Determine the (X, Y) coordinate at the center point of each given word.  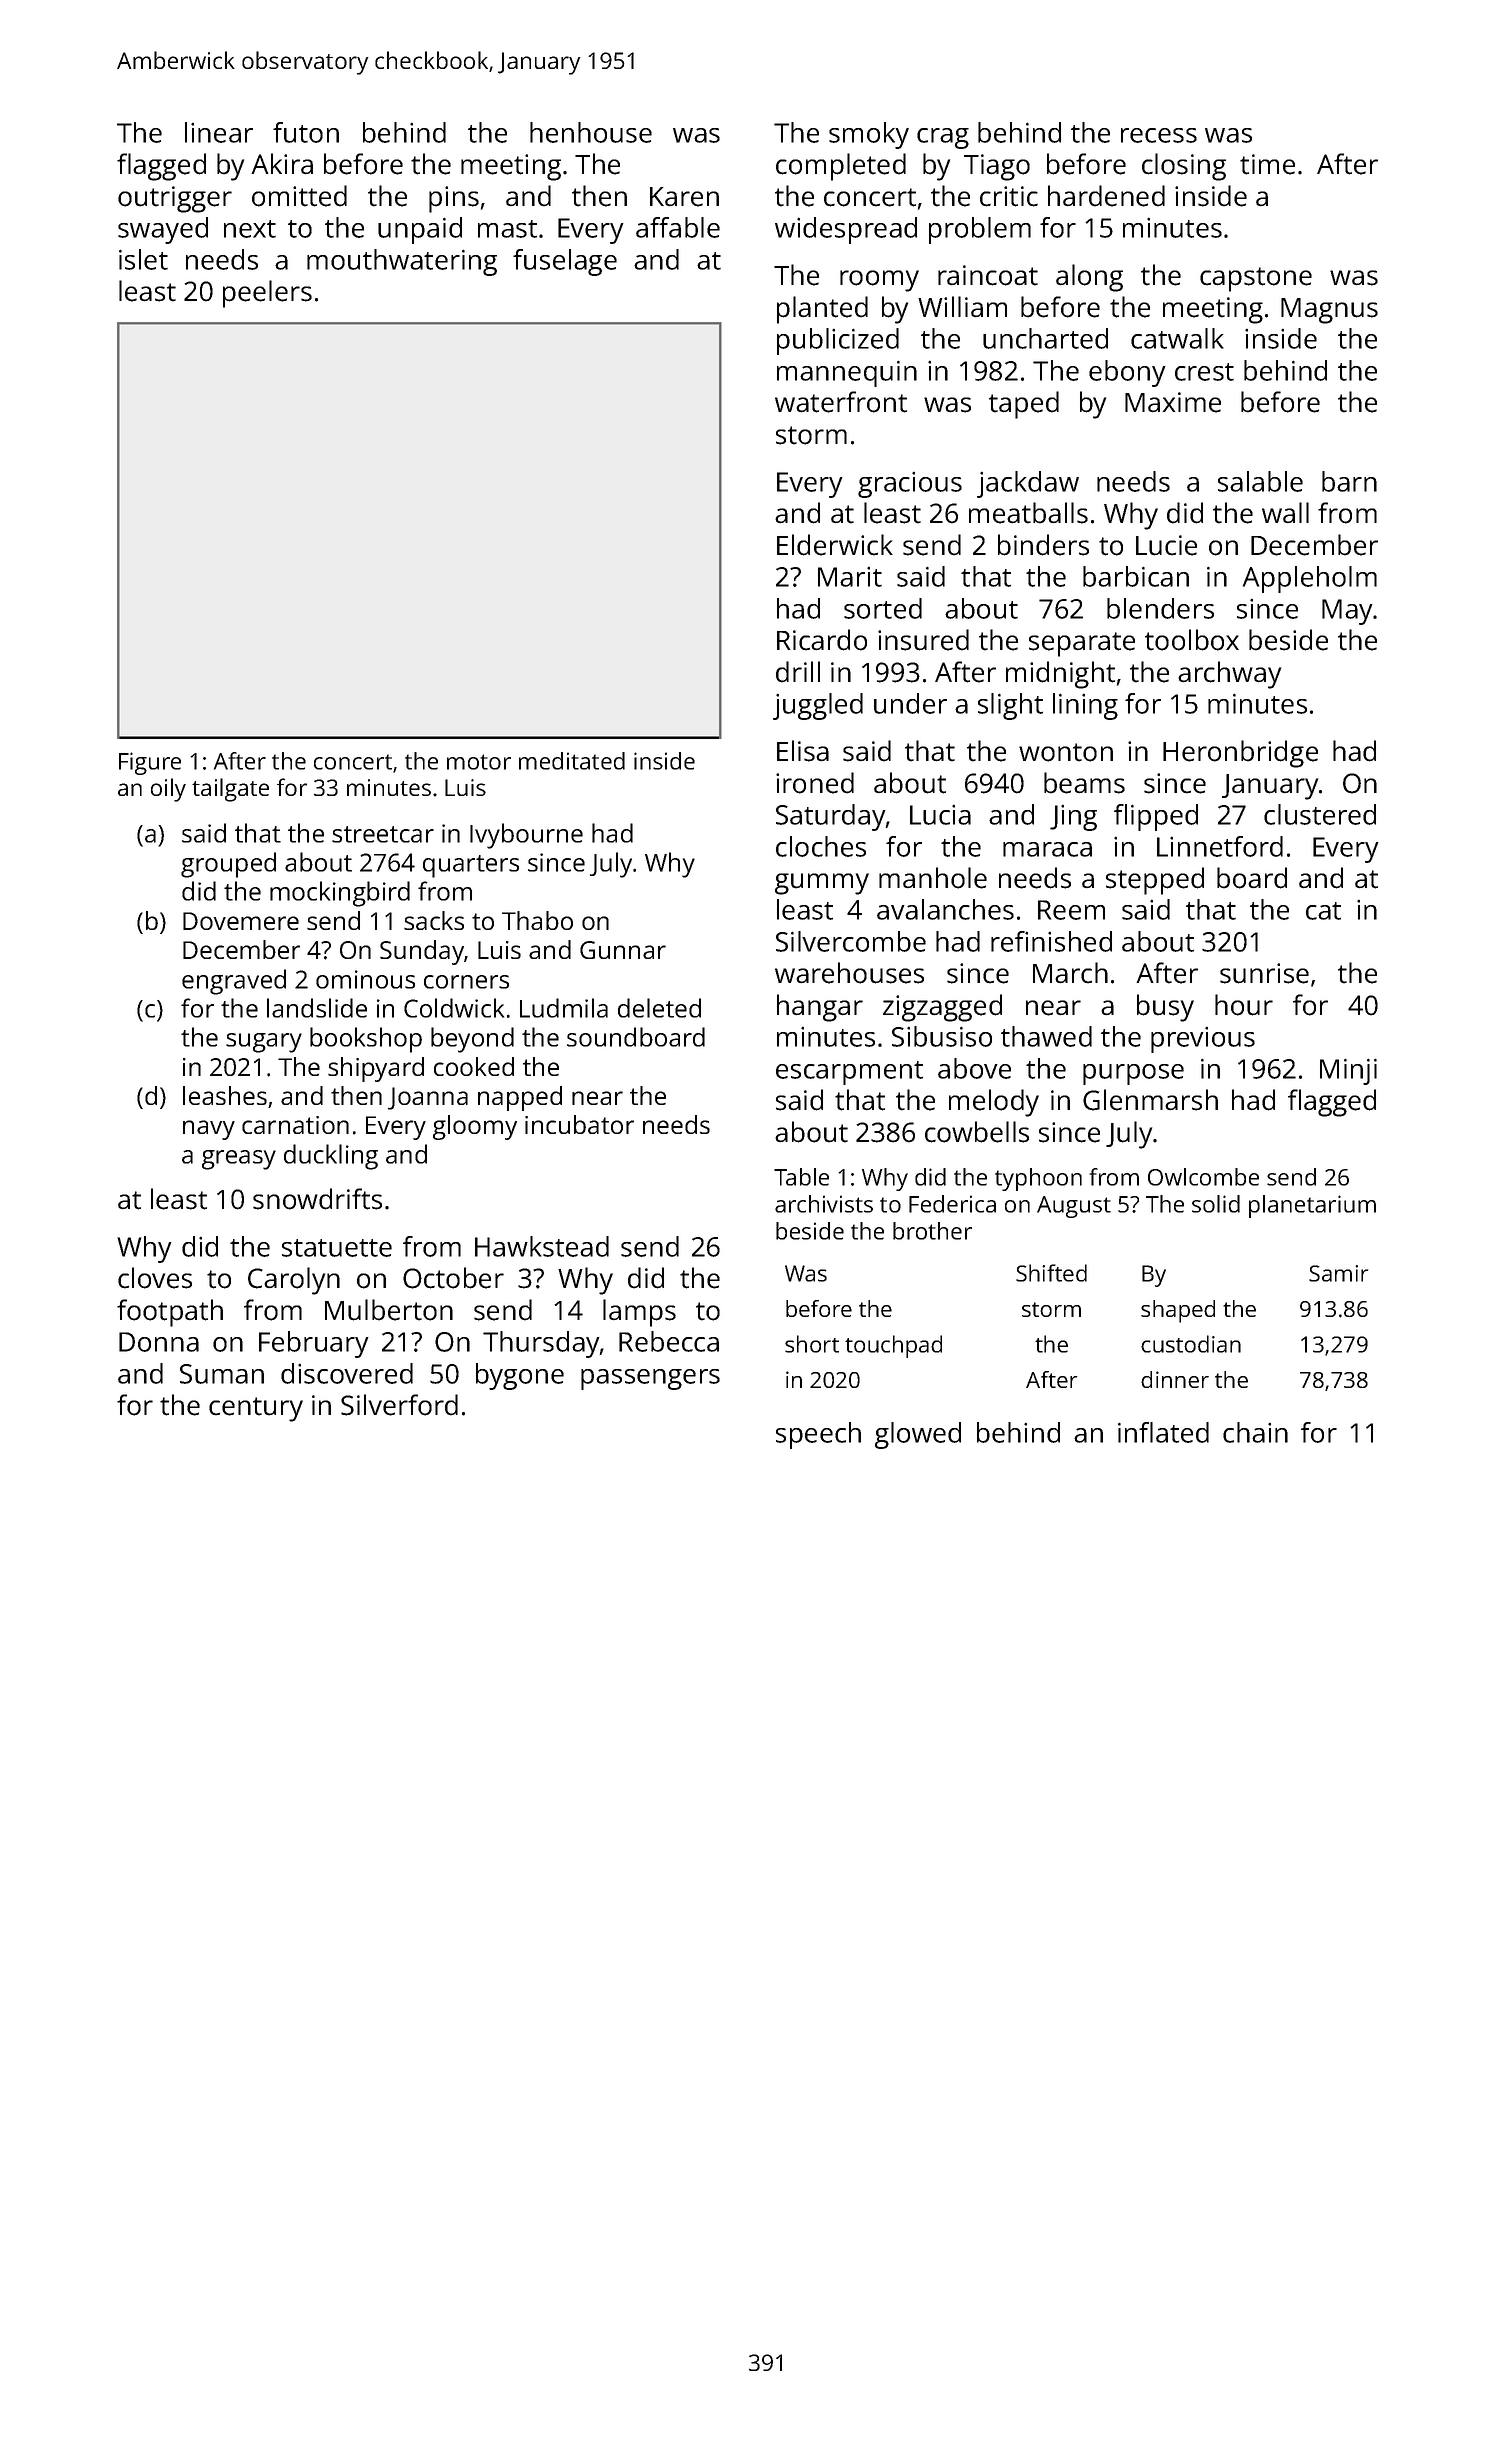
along (1089, 278)
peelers (267, 294)
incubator (579, 1124)
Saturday (830, 817)
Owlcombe (1203, 1177)
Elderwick (835, 545)
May (1347, 612)
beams (1084, 783)
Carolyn (294, 1281)
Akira (282, 163)
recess (1159, 135)
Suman (222, 1374)
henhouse (591, 132)
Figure (150, 763)
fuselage (565, 262)
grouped (228, 865)
